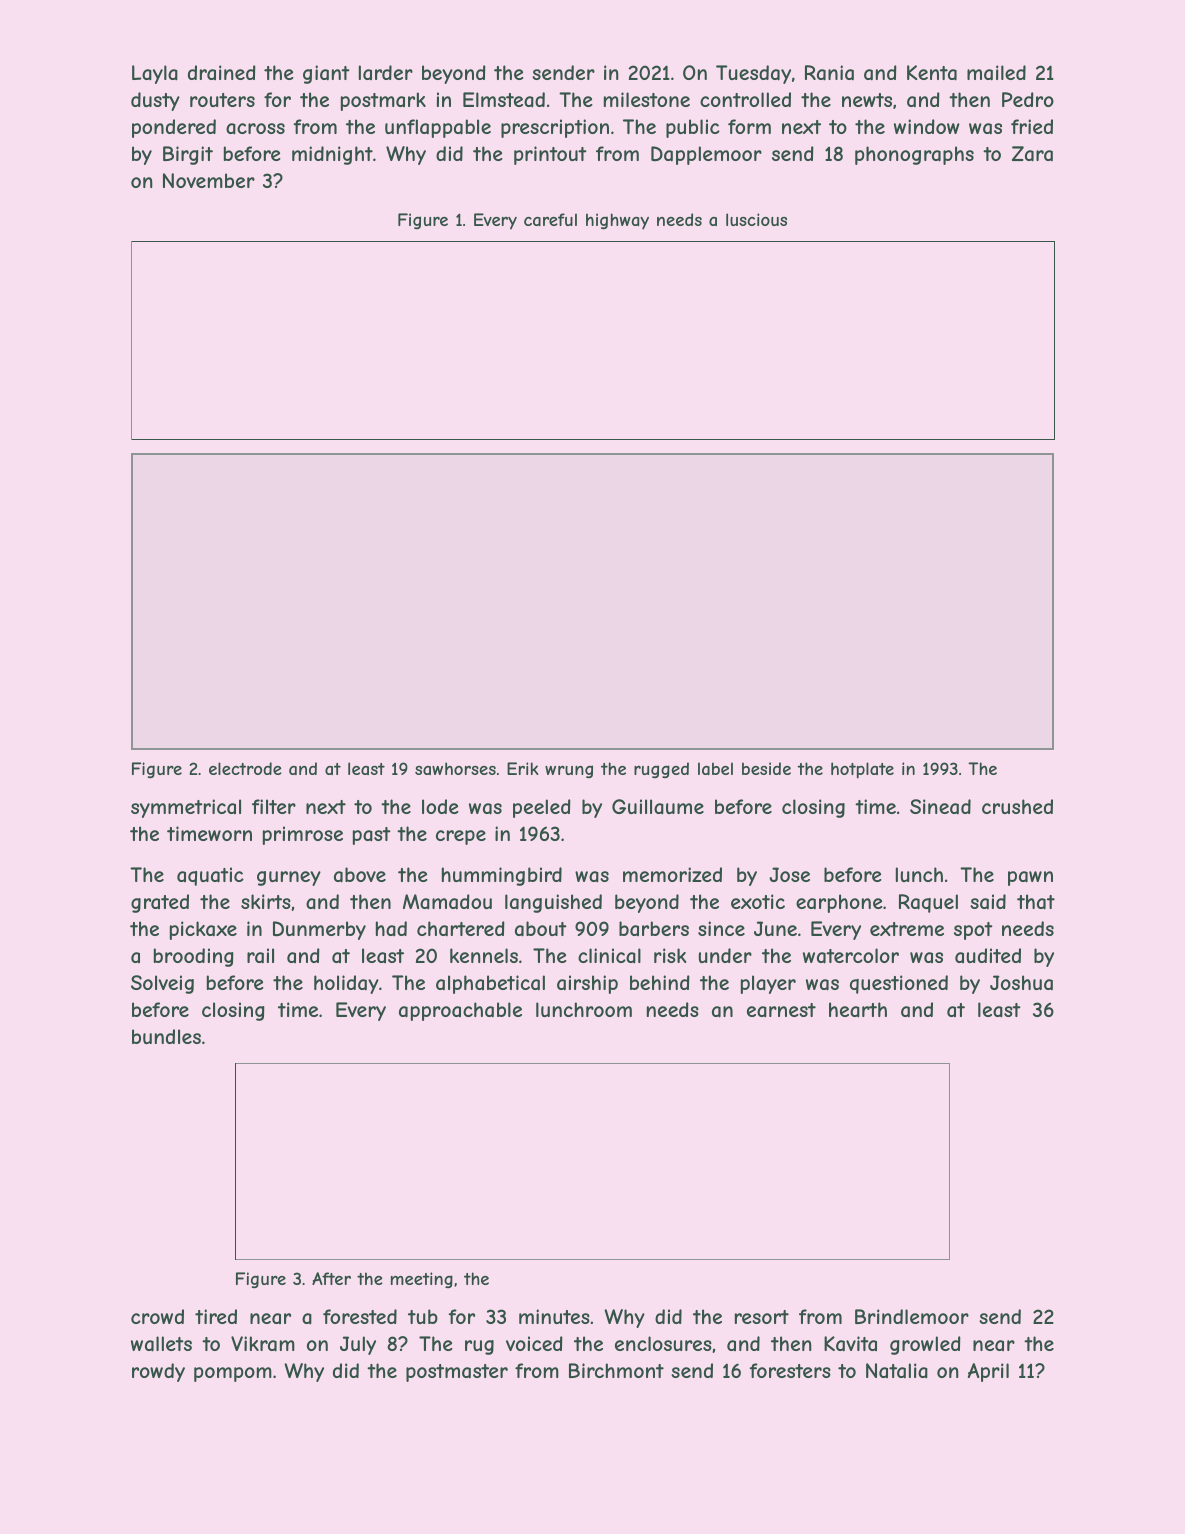  Describe the element at coordinates (1036, 902) in the screenshot. I see `that` at that location.
